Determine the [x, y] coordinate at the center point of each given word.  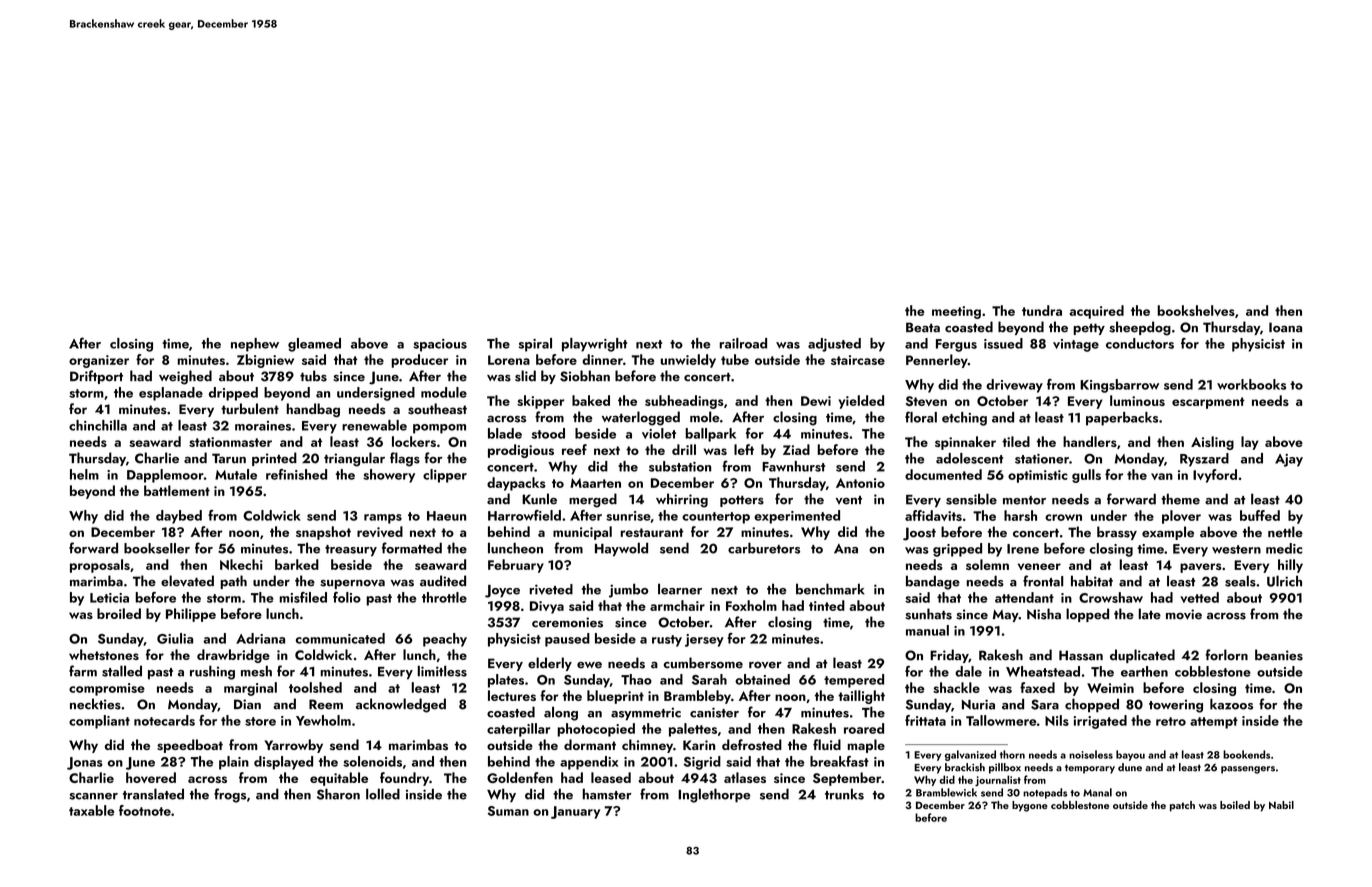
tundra [1042, 310]
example [1168, 533]
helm [84, 474]
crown [1063, 517]
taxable [91, 810]
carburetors [764, 548]
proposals [100, 566]
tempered [854, 681]
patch [1182, 806]
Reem [326, 704]
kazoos [1231, 704]
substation [680, 466]
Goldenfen [520, 777]
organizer [99, 361]
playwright [594, 345]
